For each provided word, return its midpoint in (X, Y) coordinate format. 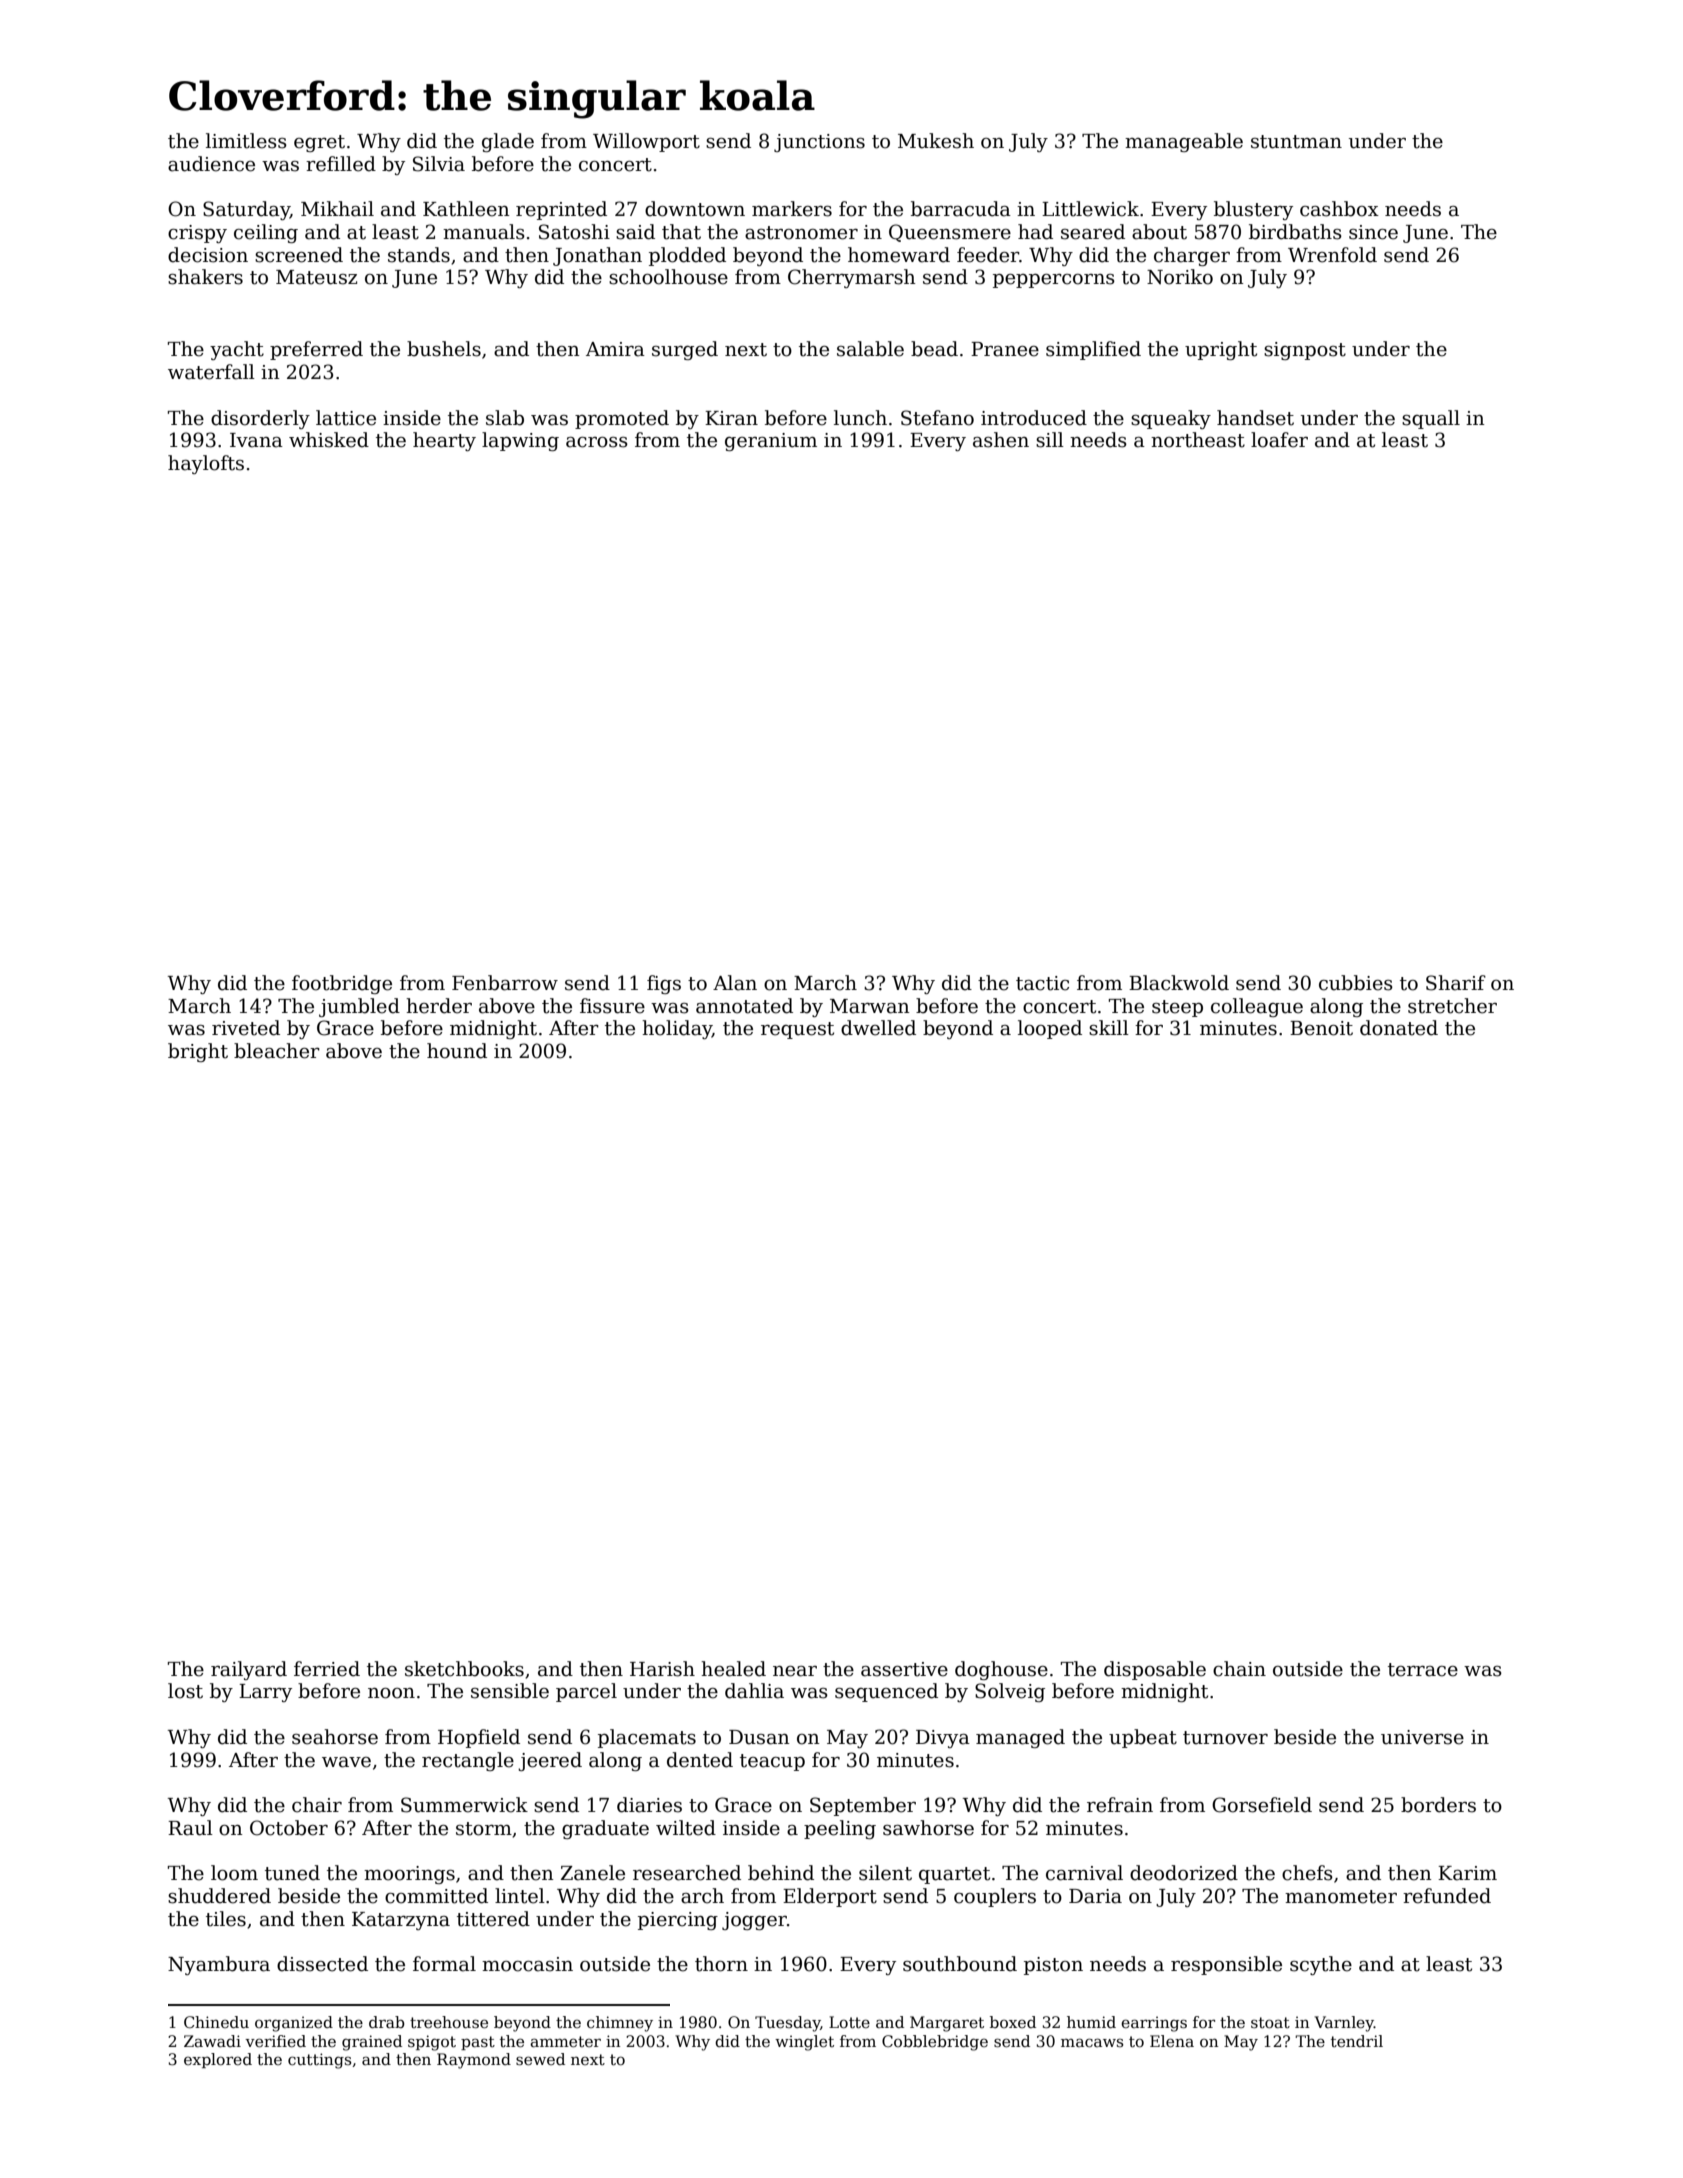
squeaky (1171, 419)
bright (198, 1052)
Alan (735, 983)
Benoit (1321, 1028)
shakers (205, 277)
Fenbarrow (505, 983)
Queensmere (950, 233)
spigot (432, 2043)
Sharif (1456, 983)
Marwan (870, 1006)
